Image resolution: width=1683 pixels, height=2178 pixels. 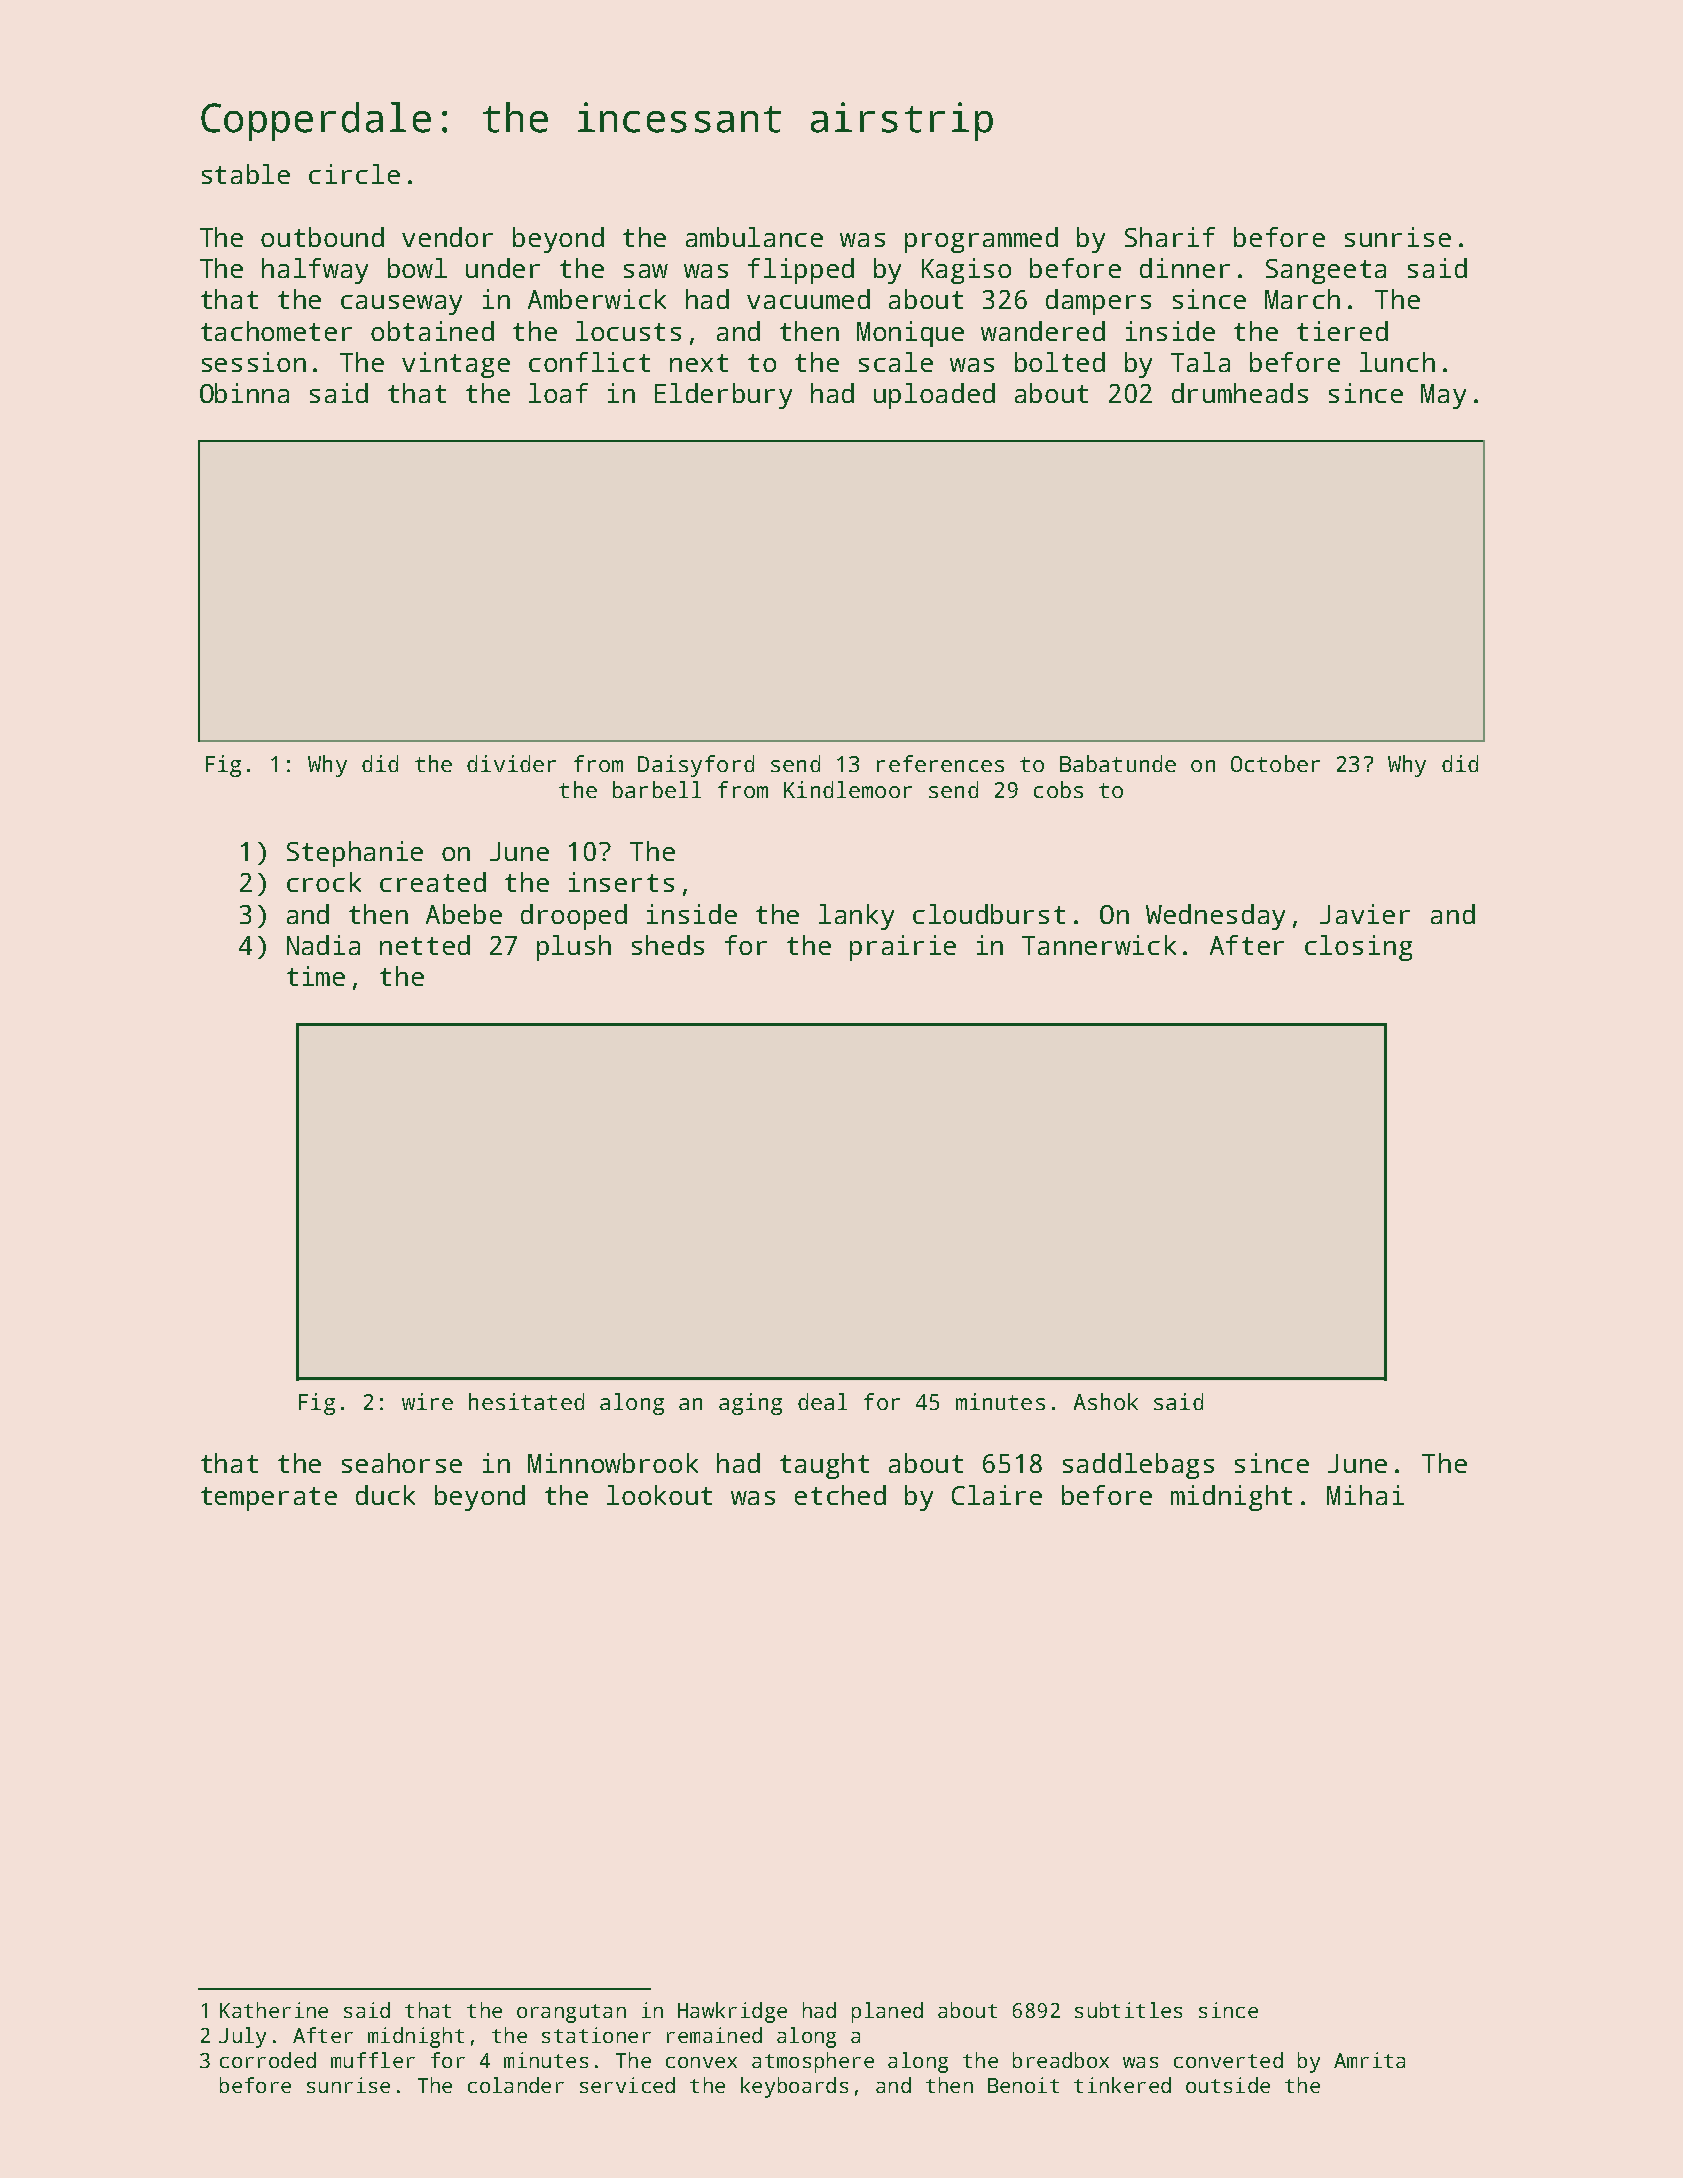 I want to click on muffler, so click(x=373, y=2060).
